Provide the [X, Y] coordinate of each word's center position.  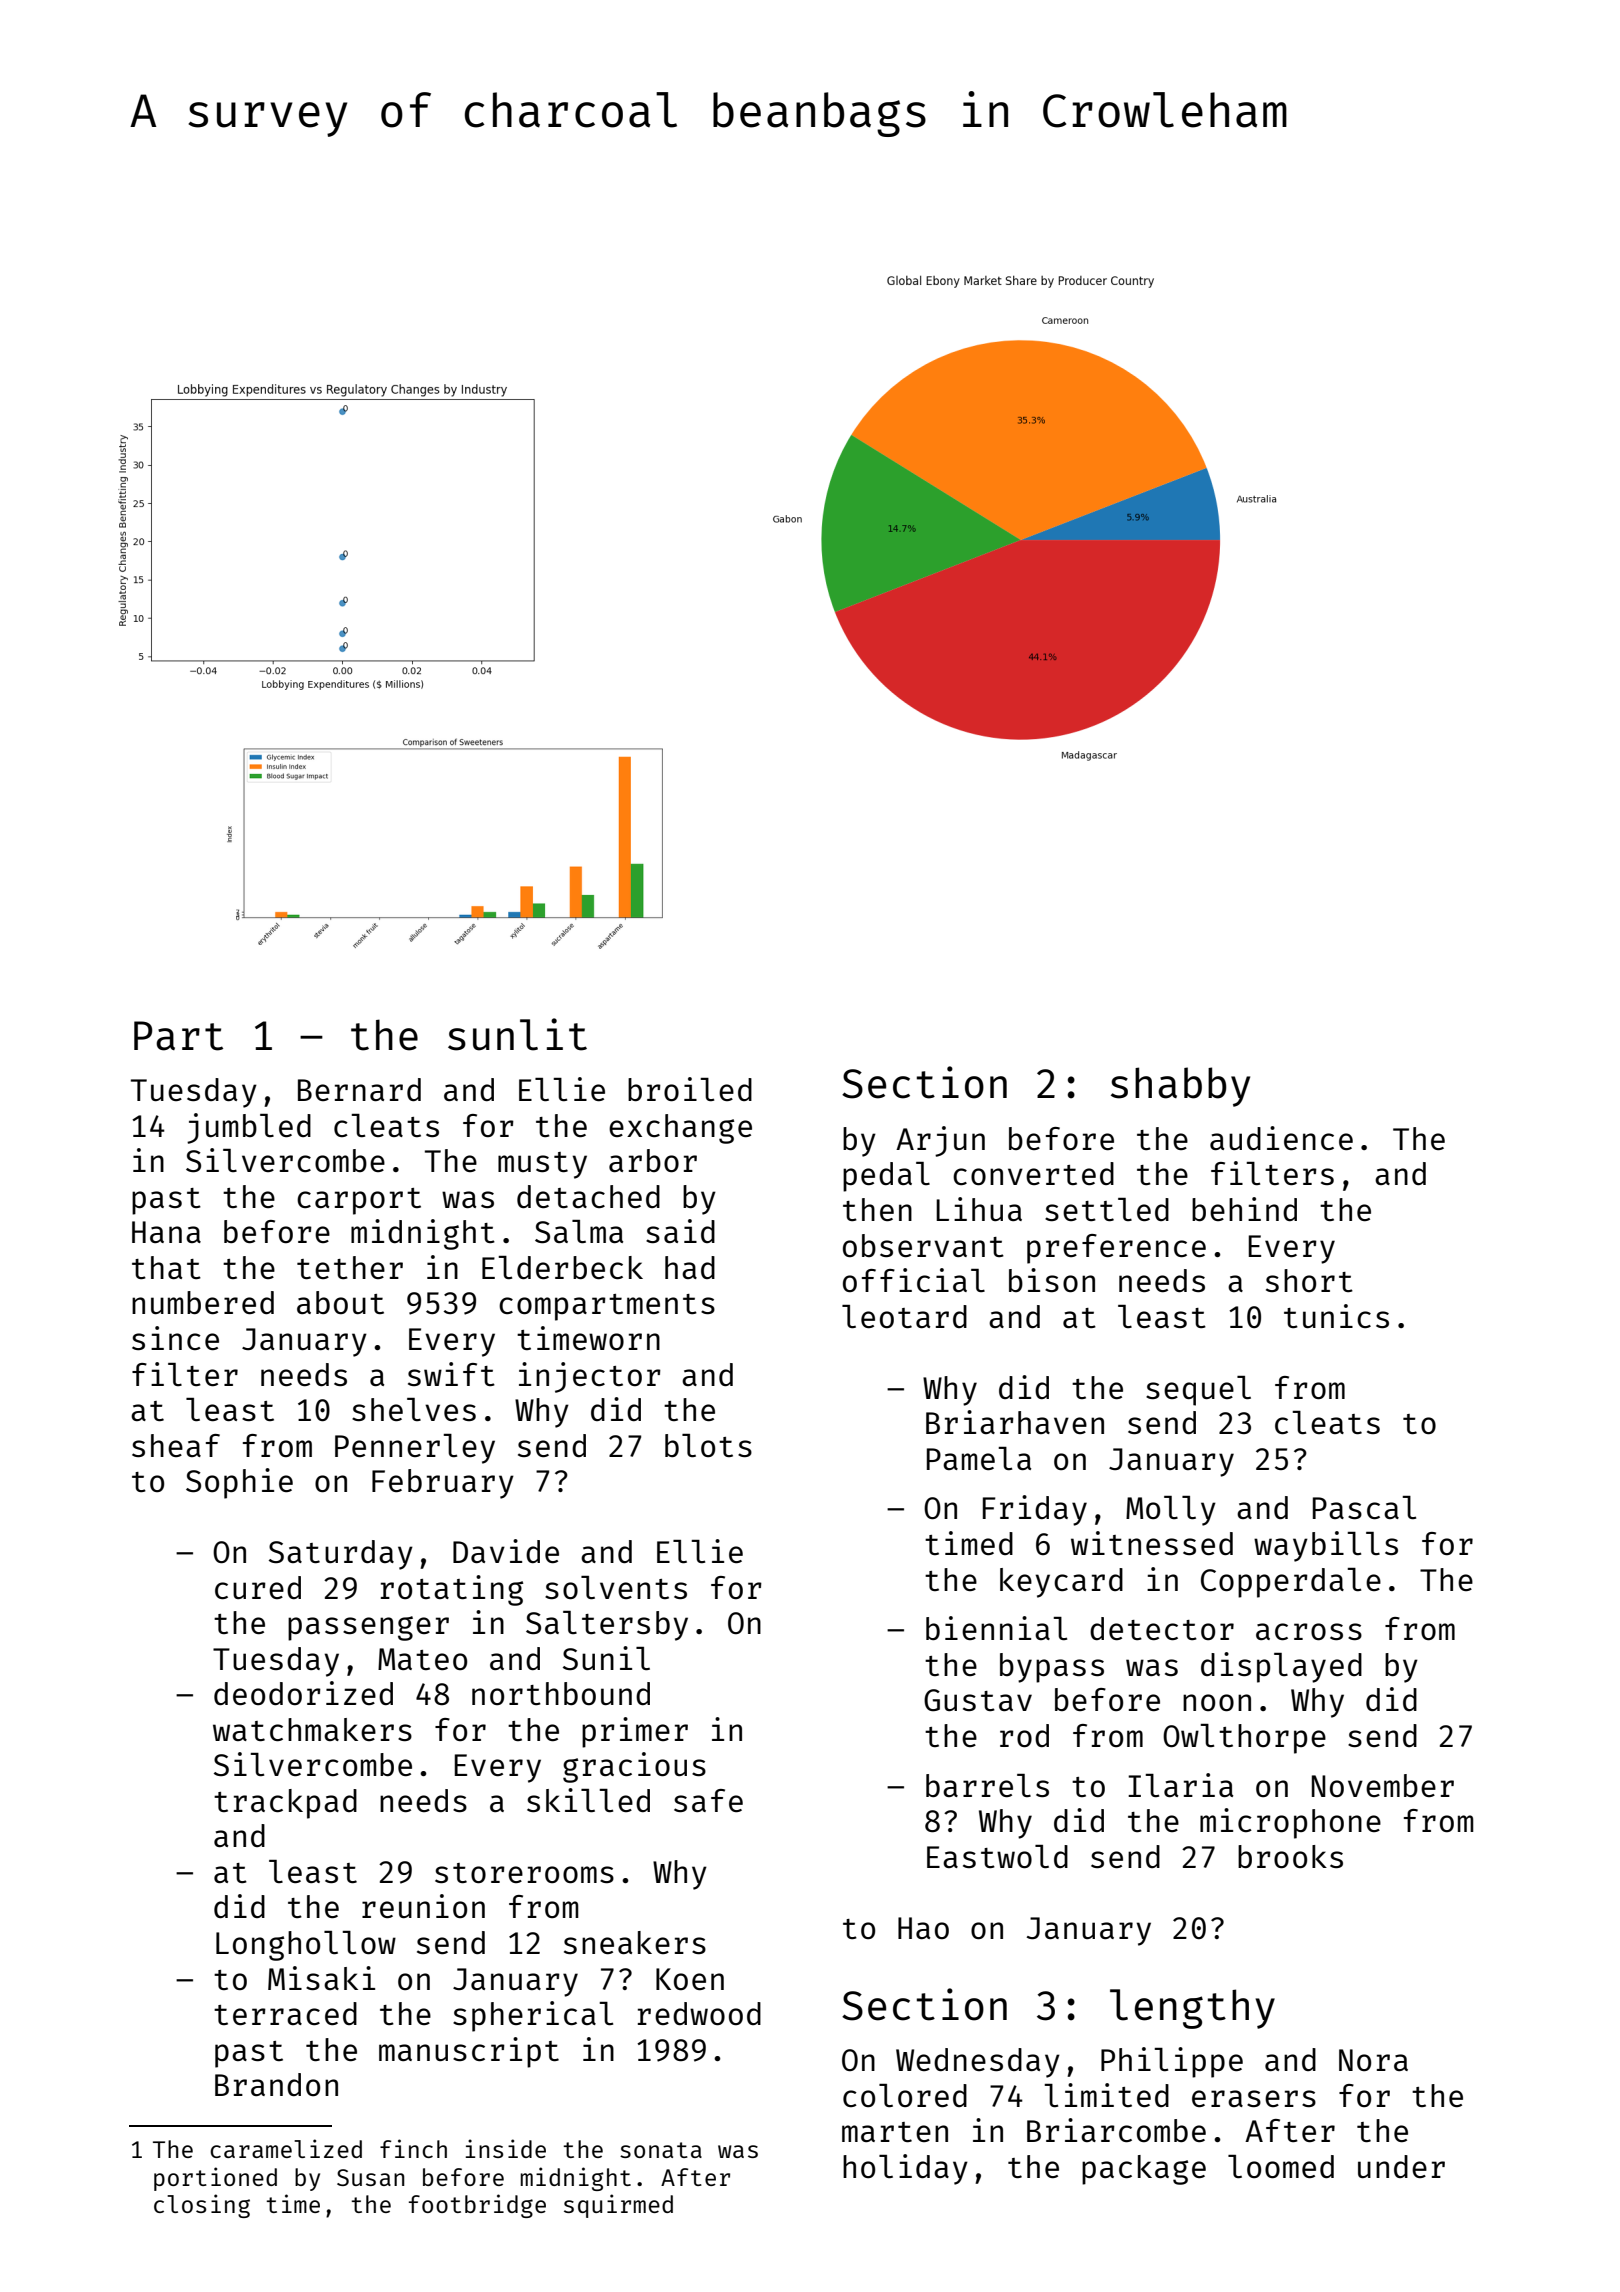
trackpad [285, 1804]
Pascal [1364, 1507]
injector [590, 1377]
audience [1281, 1138]
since [175, 1338]
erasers [1254, 2098]
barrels [987, 1785]
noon [1217, 1703]
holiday [905, 2169]
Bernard [359, 1089]
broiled [690, 1089]
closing [202, 2206]
